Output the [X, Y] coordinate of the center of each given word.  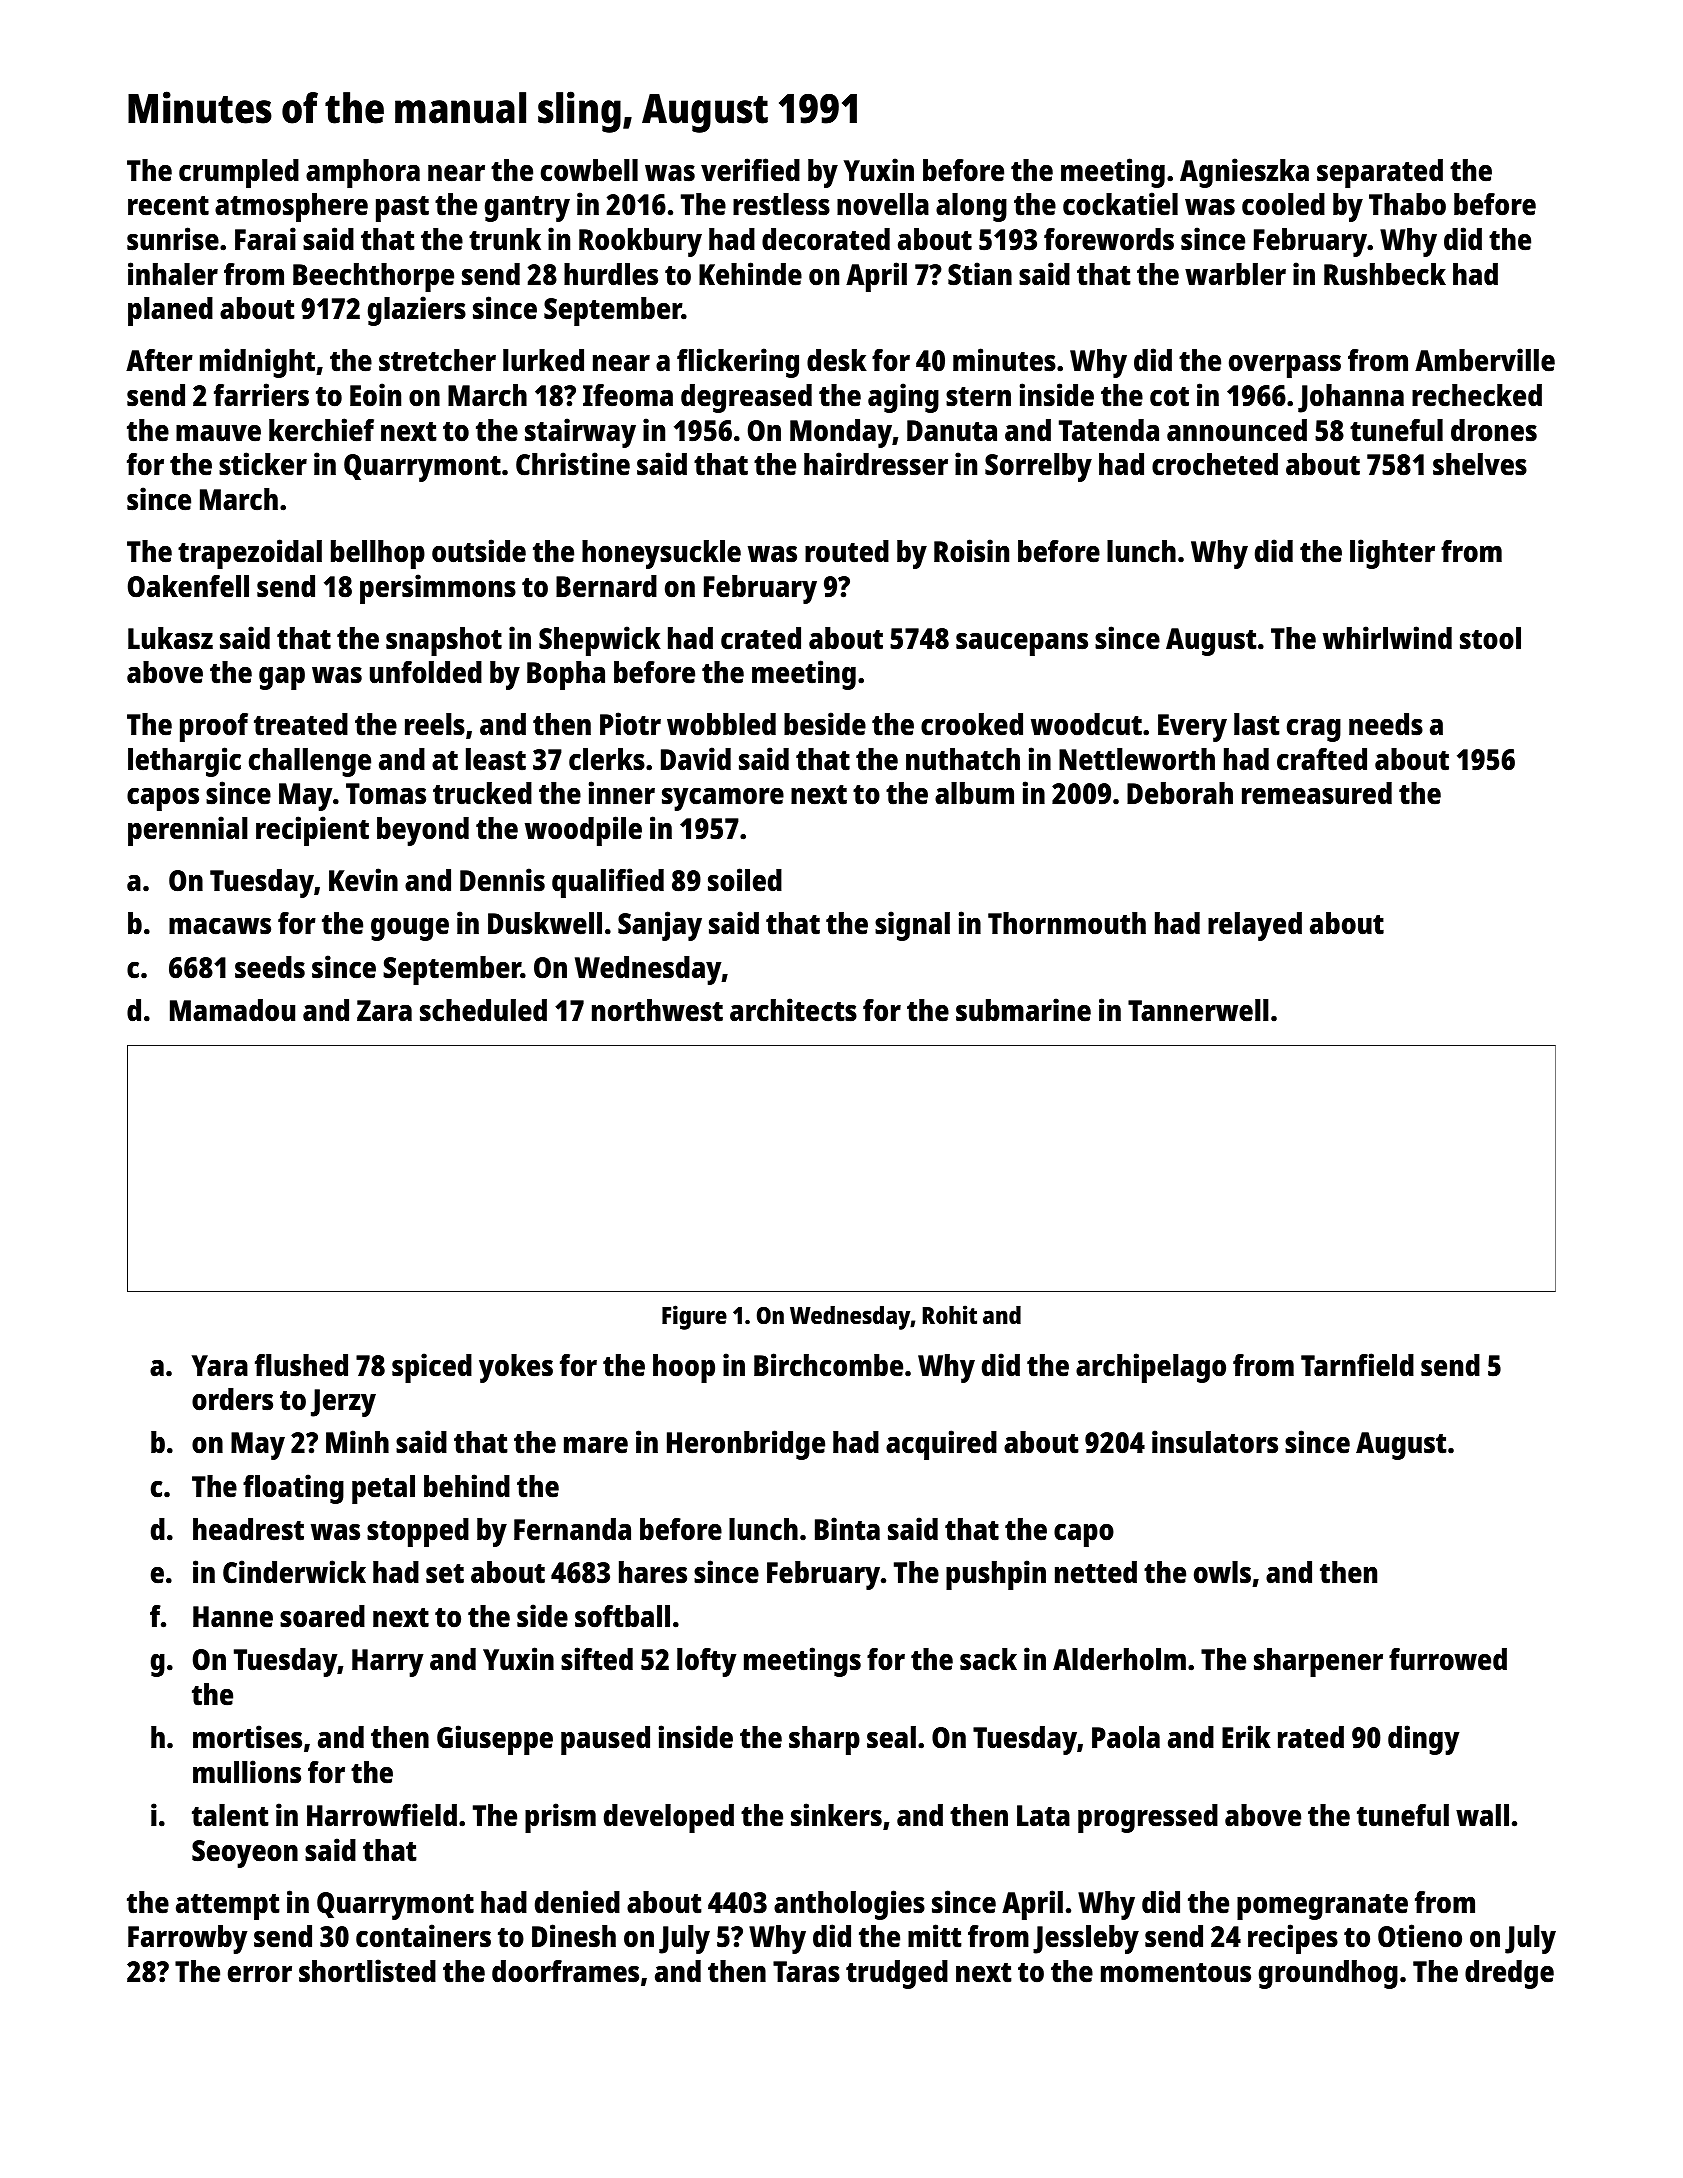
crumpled [239, 173]
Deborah [1180, 793]
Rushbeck [1385, 274]
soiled [745, 880]
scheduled [483, 1010]
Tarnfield [1357, 1365]
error [260, 1974]
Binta [847, 1529]
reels [435, 724]
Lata [1043, 1816]
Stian [980, 274]
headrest [248, 1529]
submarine [1023, 1010]
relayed [1255, 926]
